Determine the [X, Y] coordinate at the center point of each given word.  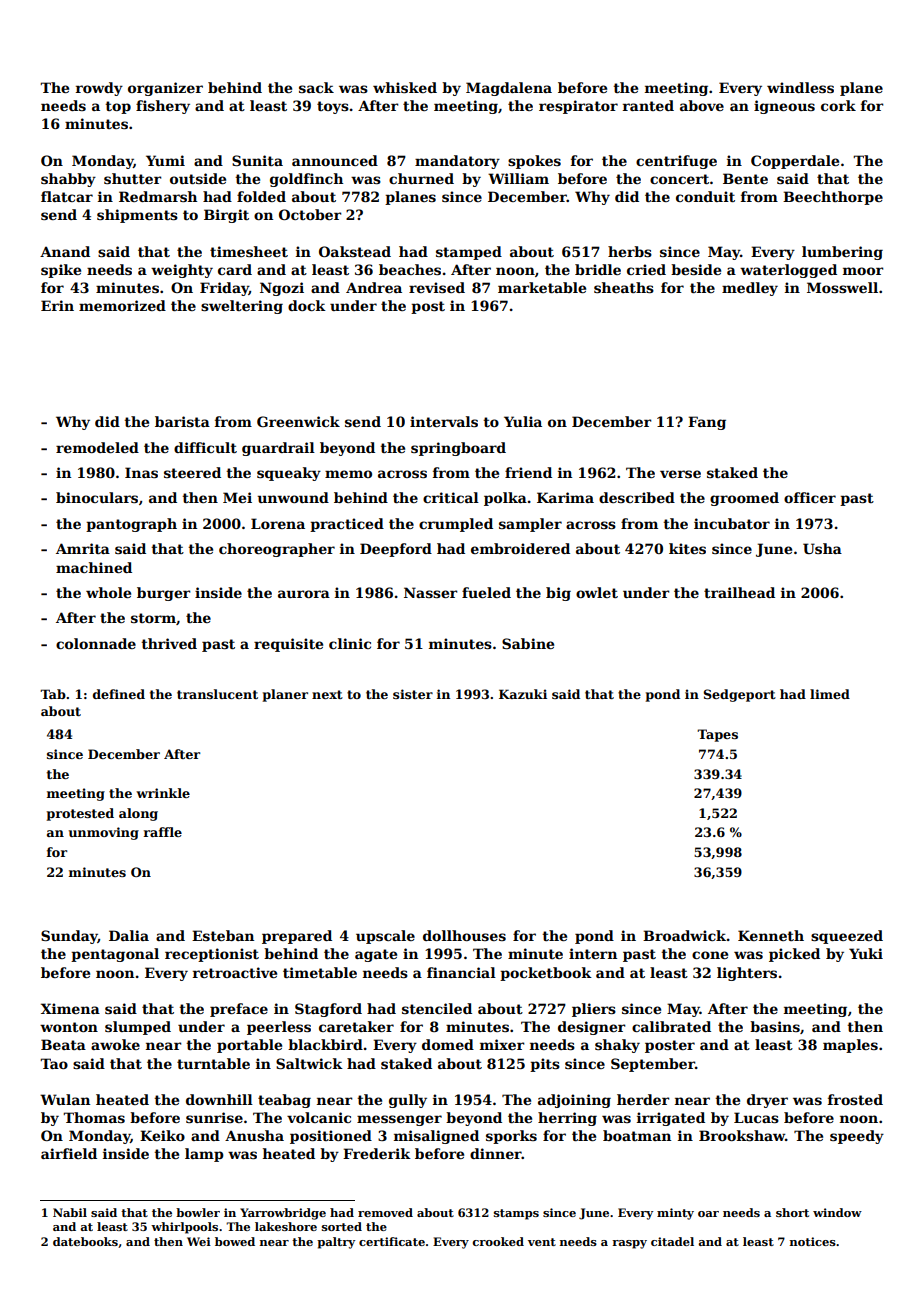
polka [505, 499]
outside [198, 178]
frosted [855, 1099]
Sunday [69, 937]
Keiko [162, 1135]
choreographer [277, 550]
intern [593, 953]
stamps [516, 1214]
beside [696, 269]
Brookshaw [742, 1135]
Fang [707, 423]
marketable [542, 287]
